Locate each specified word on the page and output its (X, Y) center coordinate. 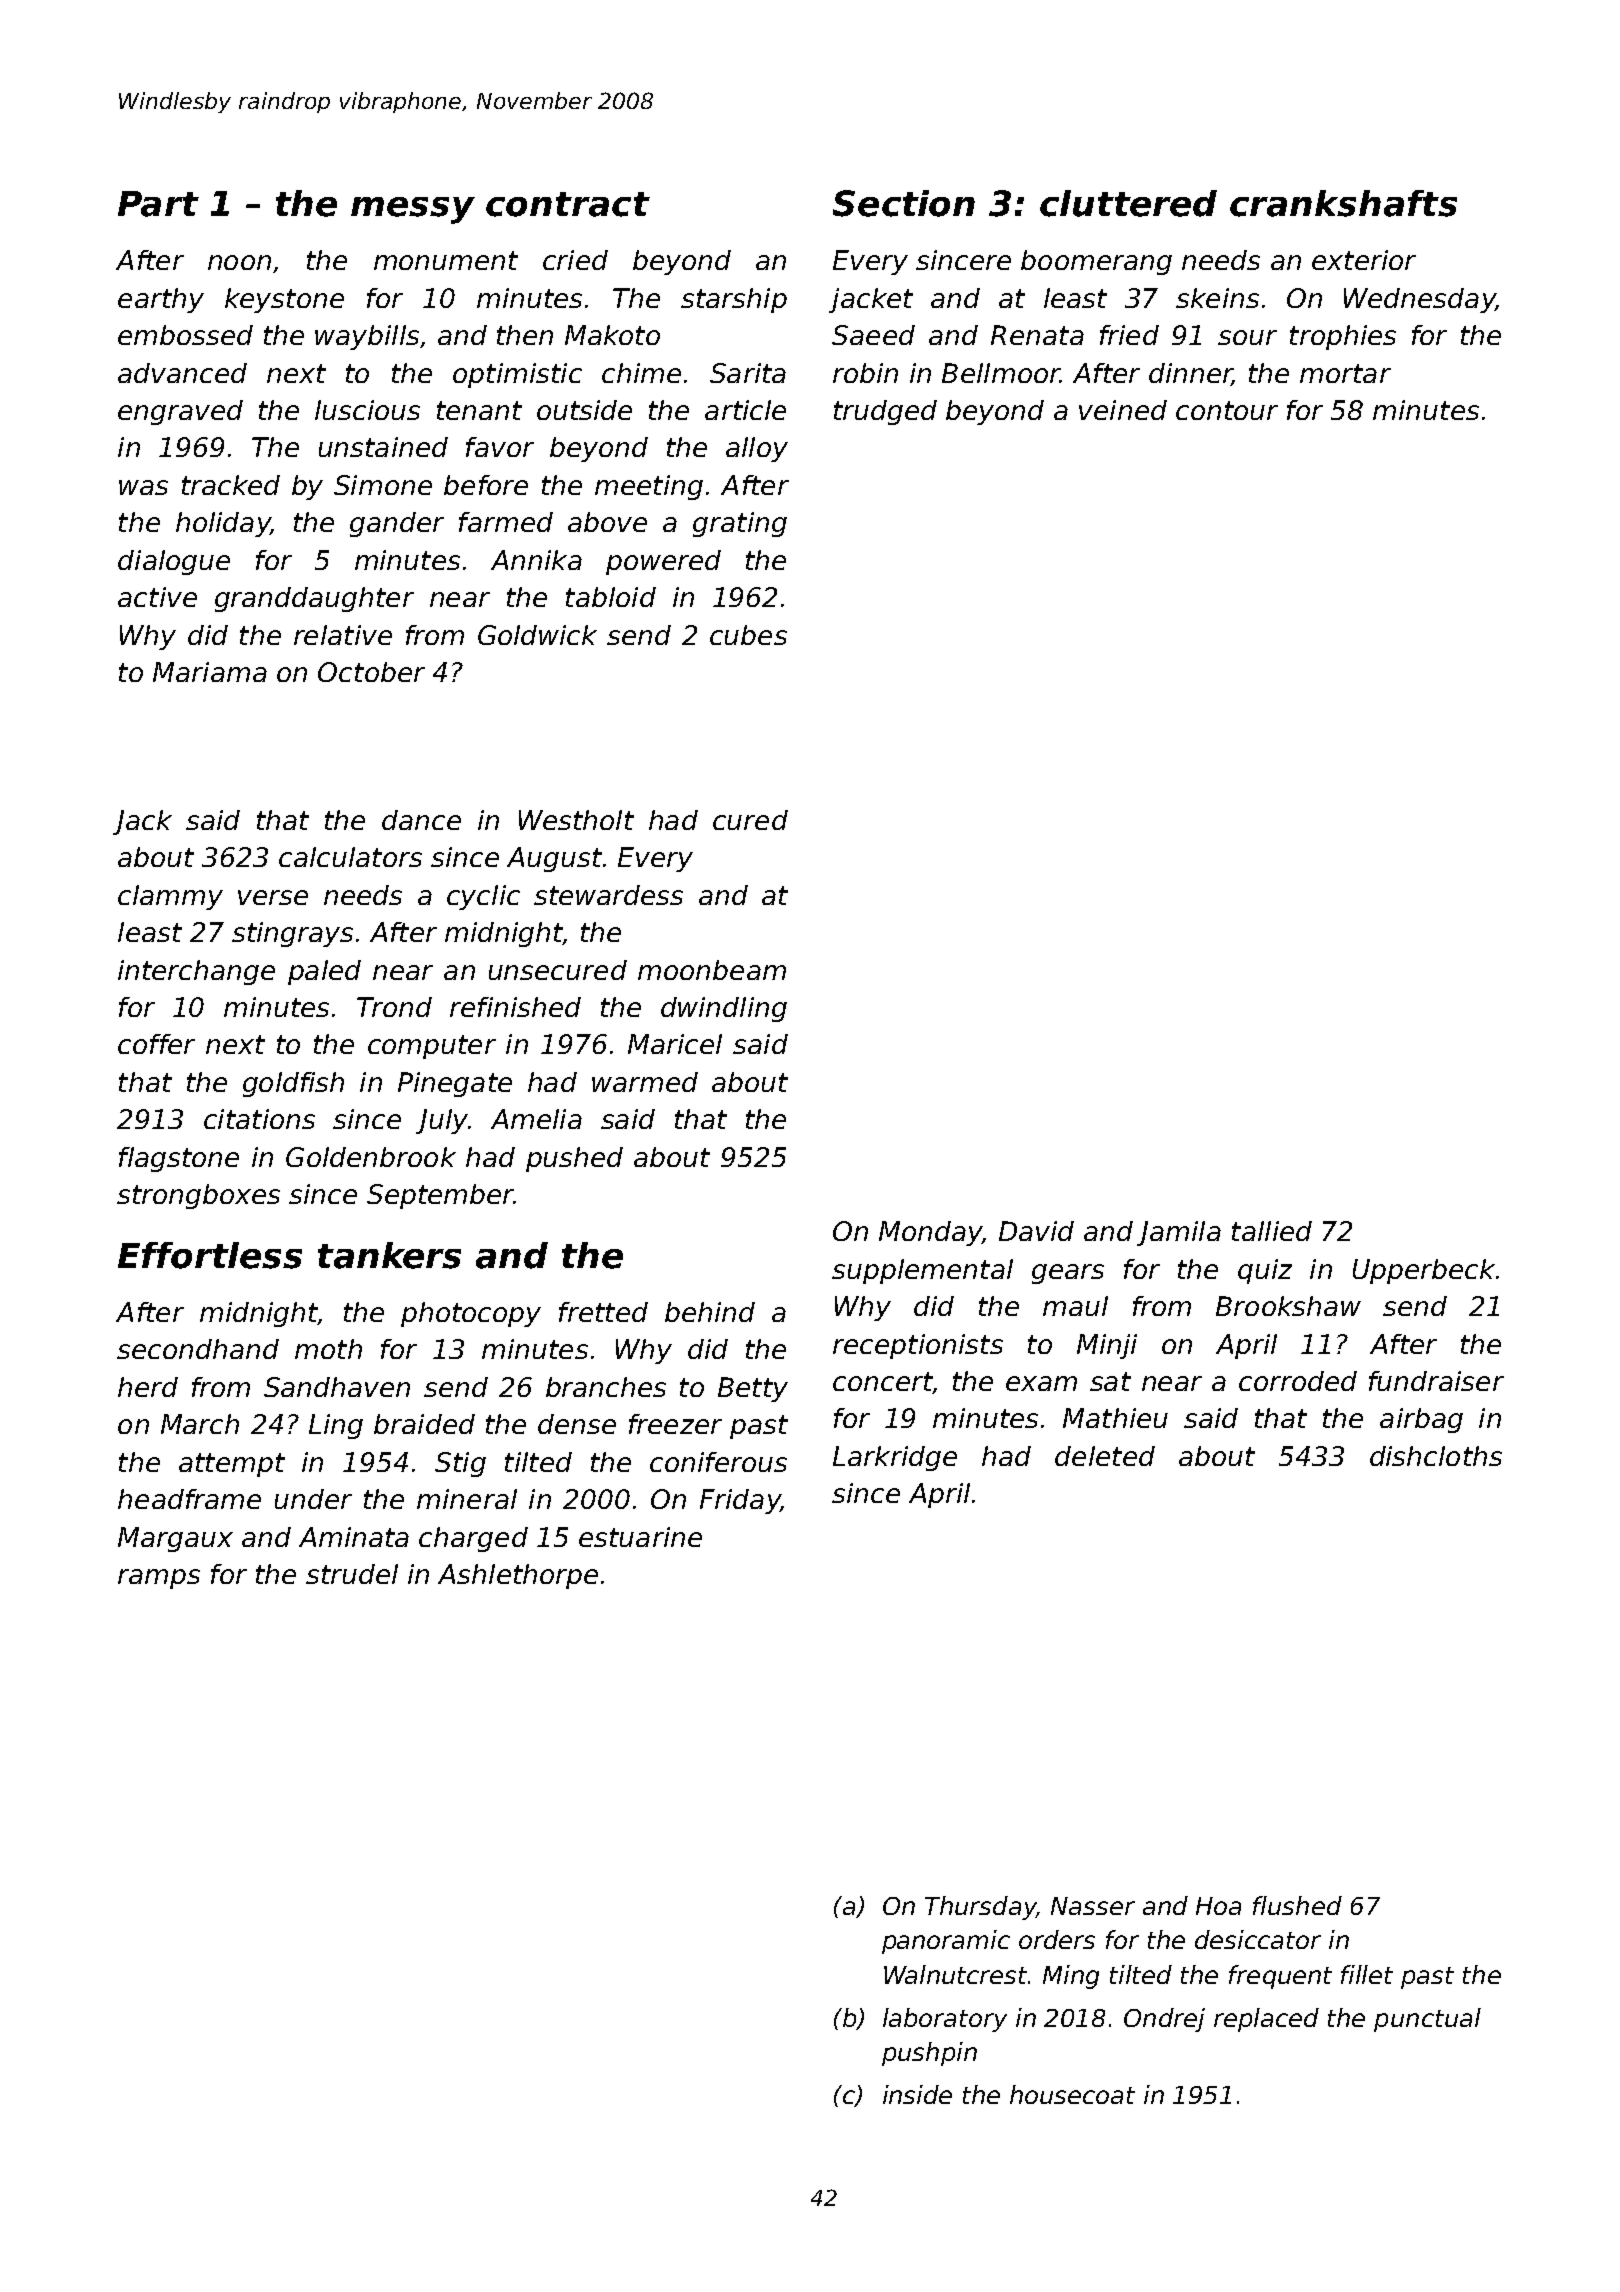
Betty (753, 1389)
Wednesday (1419, 300)
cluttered (1128, 203)
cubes (748, 635)
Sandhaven (337, 1387)
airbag (1421, 1420)
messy (413, 210)
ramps (159, 1579)
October (371, 672)
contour (1227, 410)
